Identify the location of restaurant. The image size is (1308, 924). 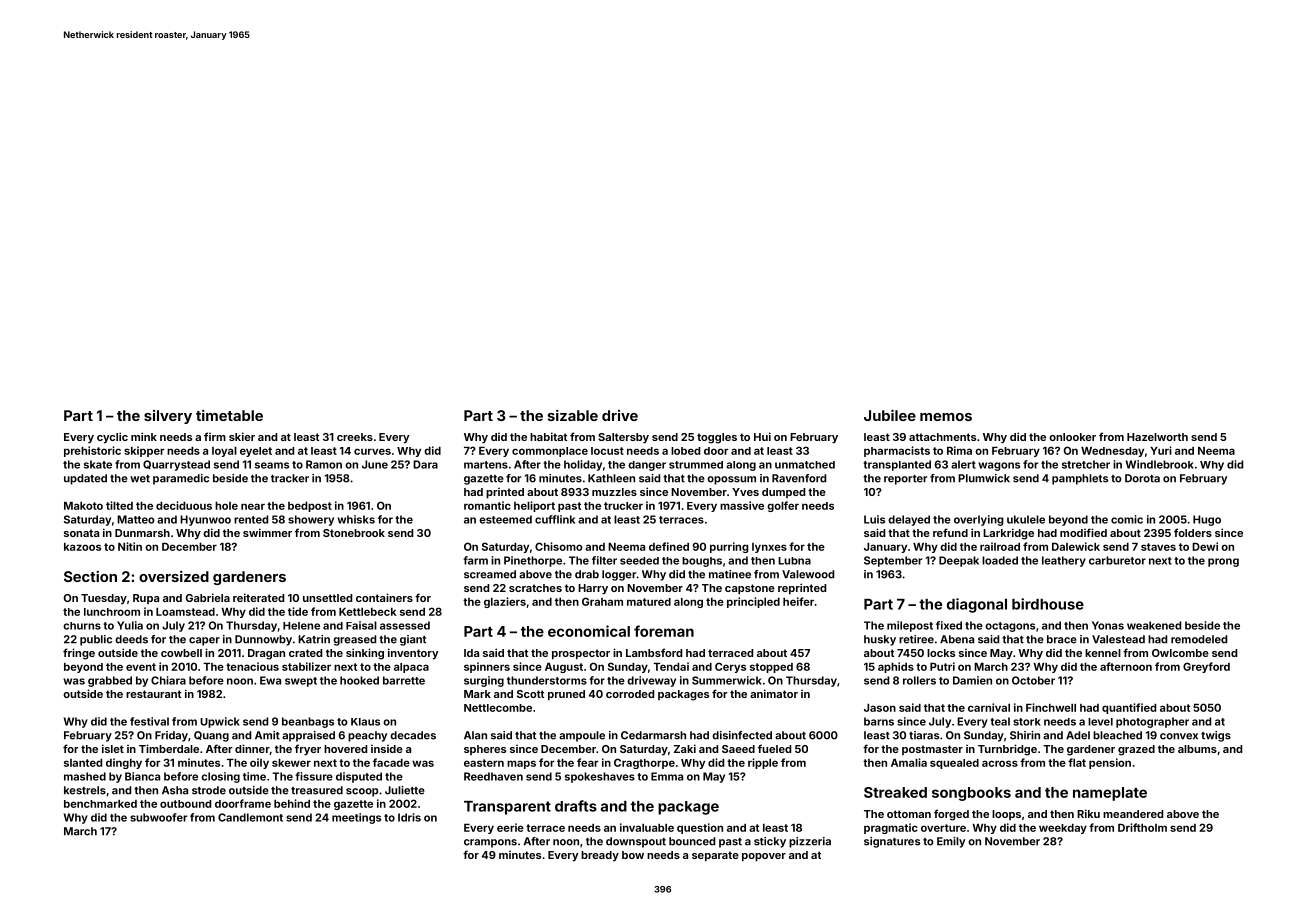
(153, 694).
